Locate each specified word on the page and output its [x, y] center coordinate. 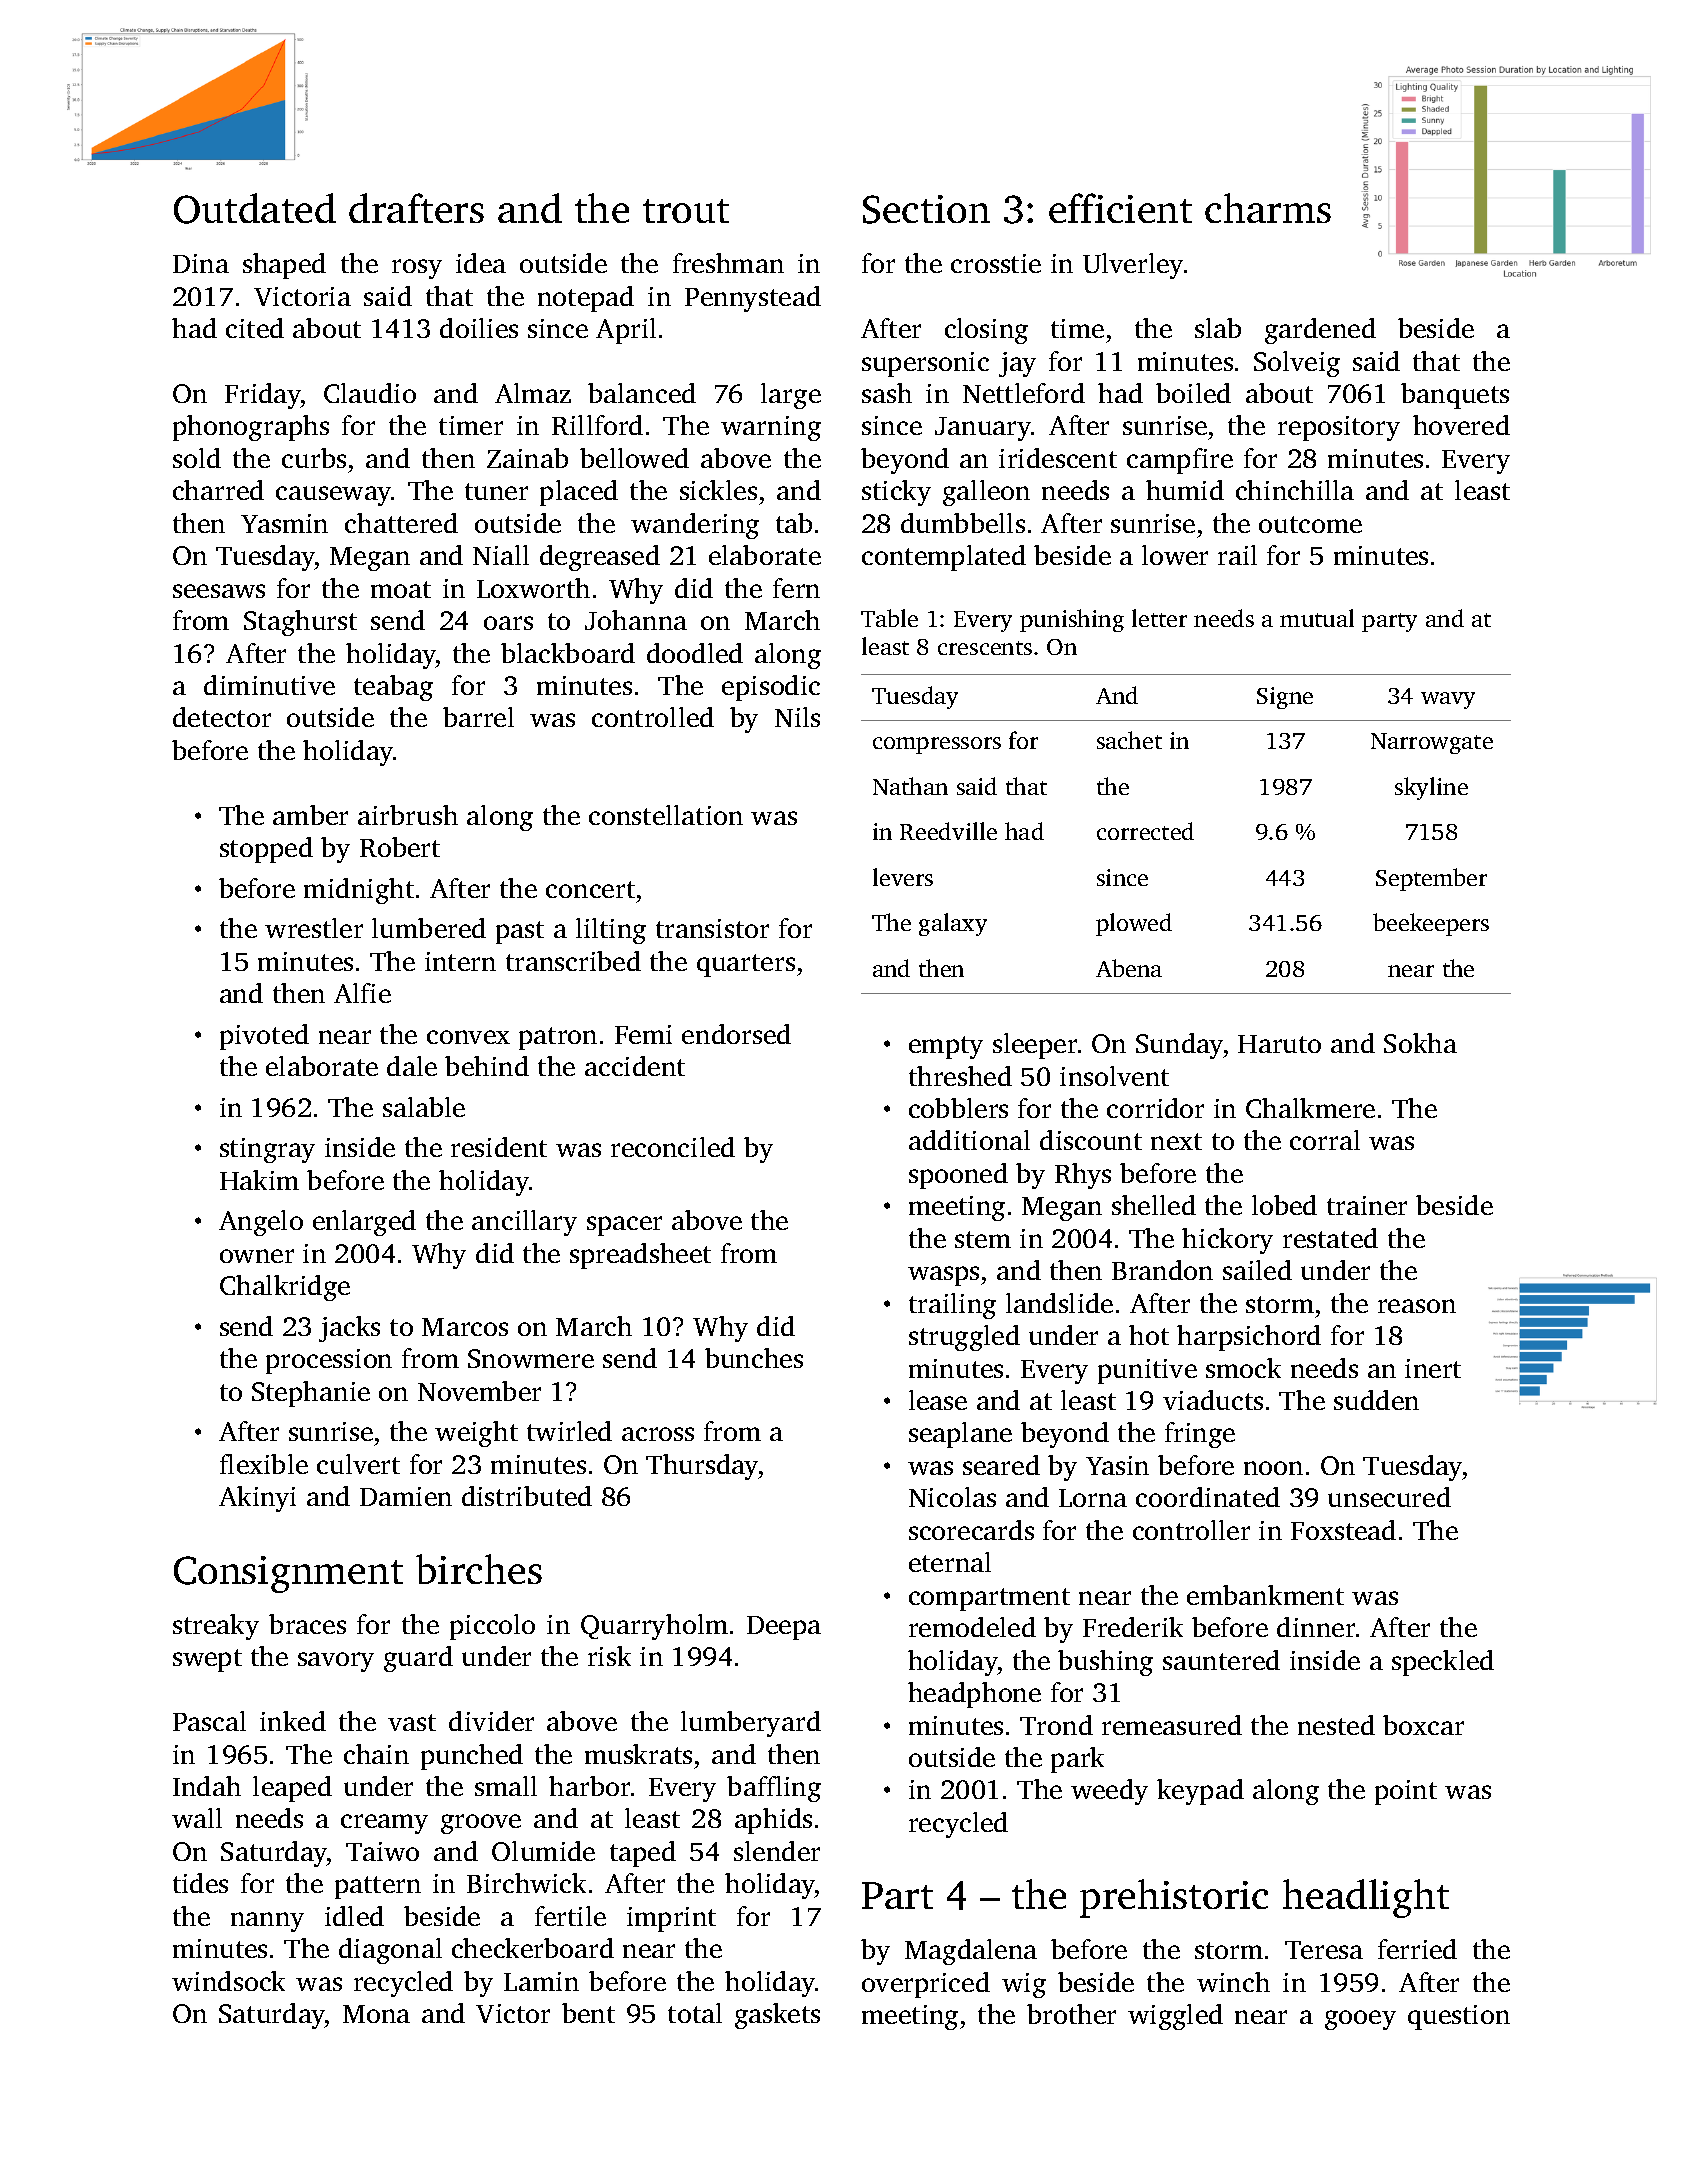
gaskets [777, 2016]
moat [401, 589]
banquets [1455, 396]
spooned [958, 1176]
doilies [479, 328]
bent [588, 2013]
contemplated [944, 558]
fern [796, 588]
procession [329, 1361]
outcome [1310, 524]
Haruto [1279, 1044]
